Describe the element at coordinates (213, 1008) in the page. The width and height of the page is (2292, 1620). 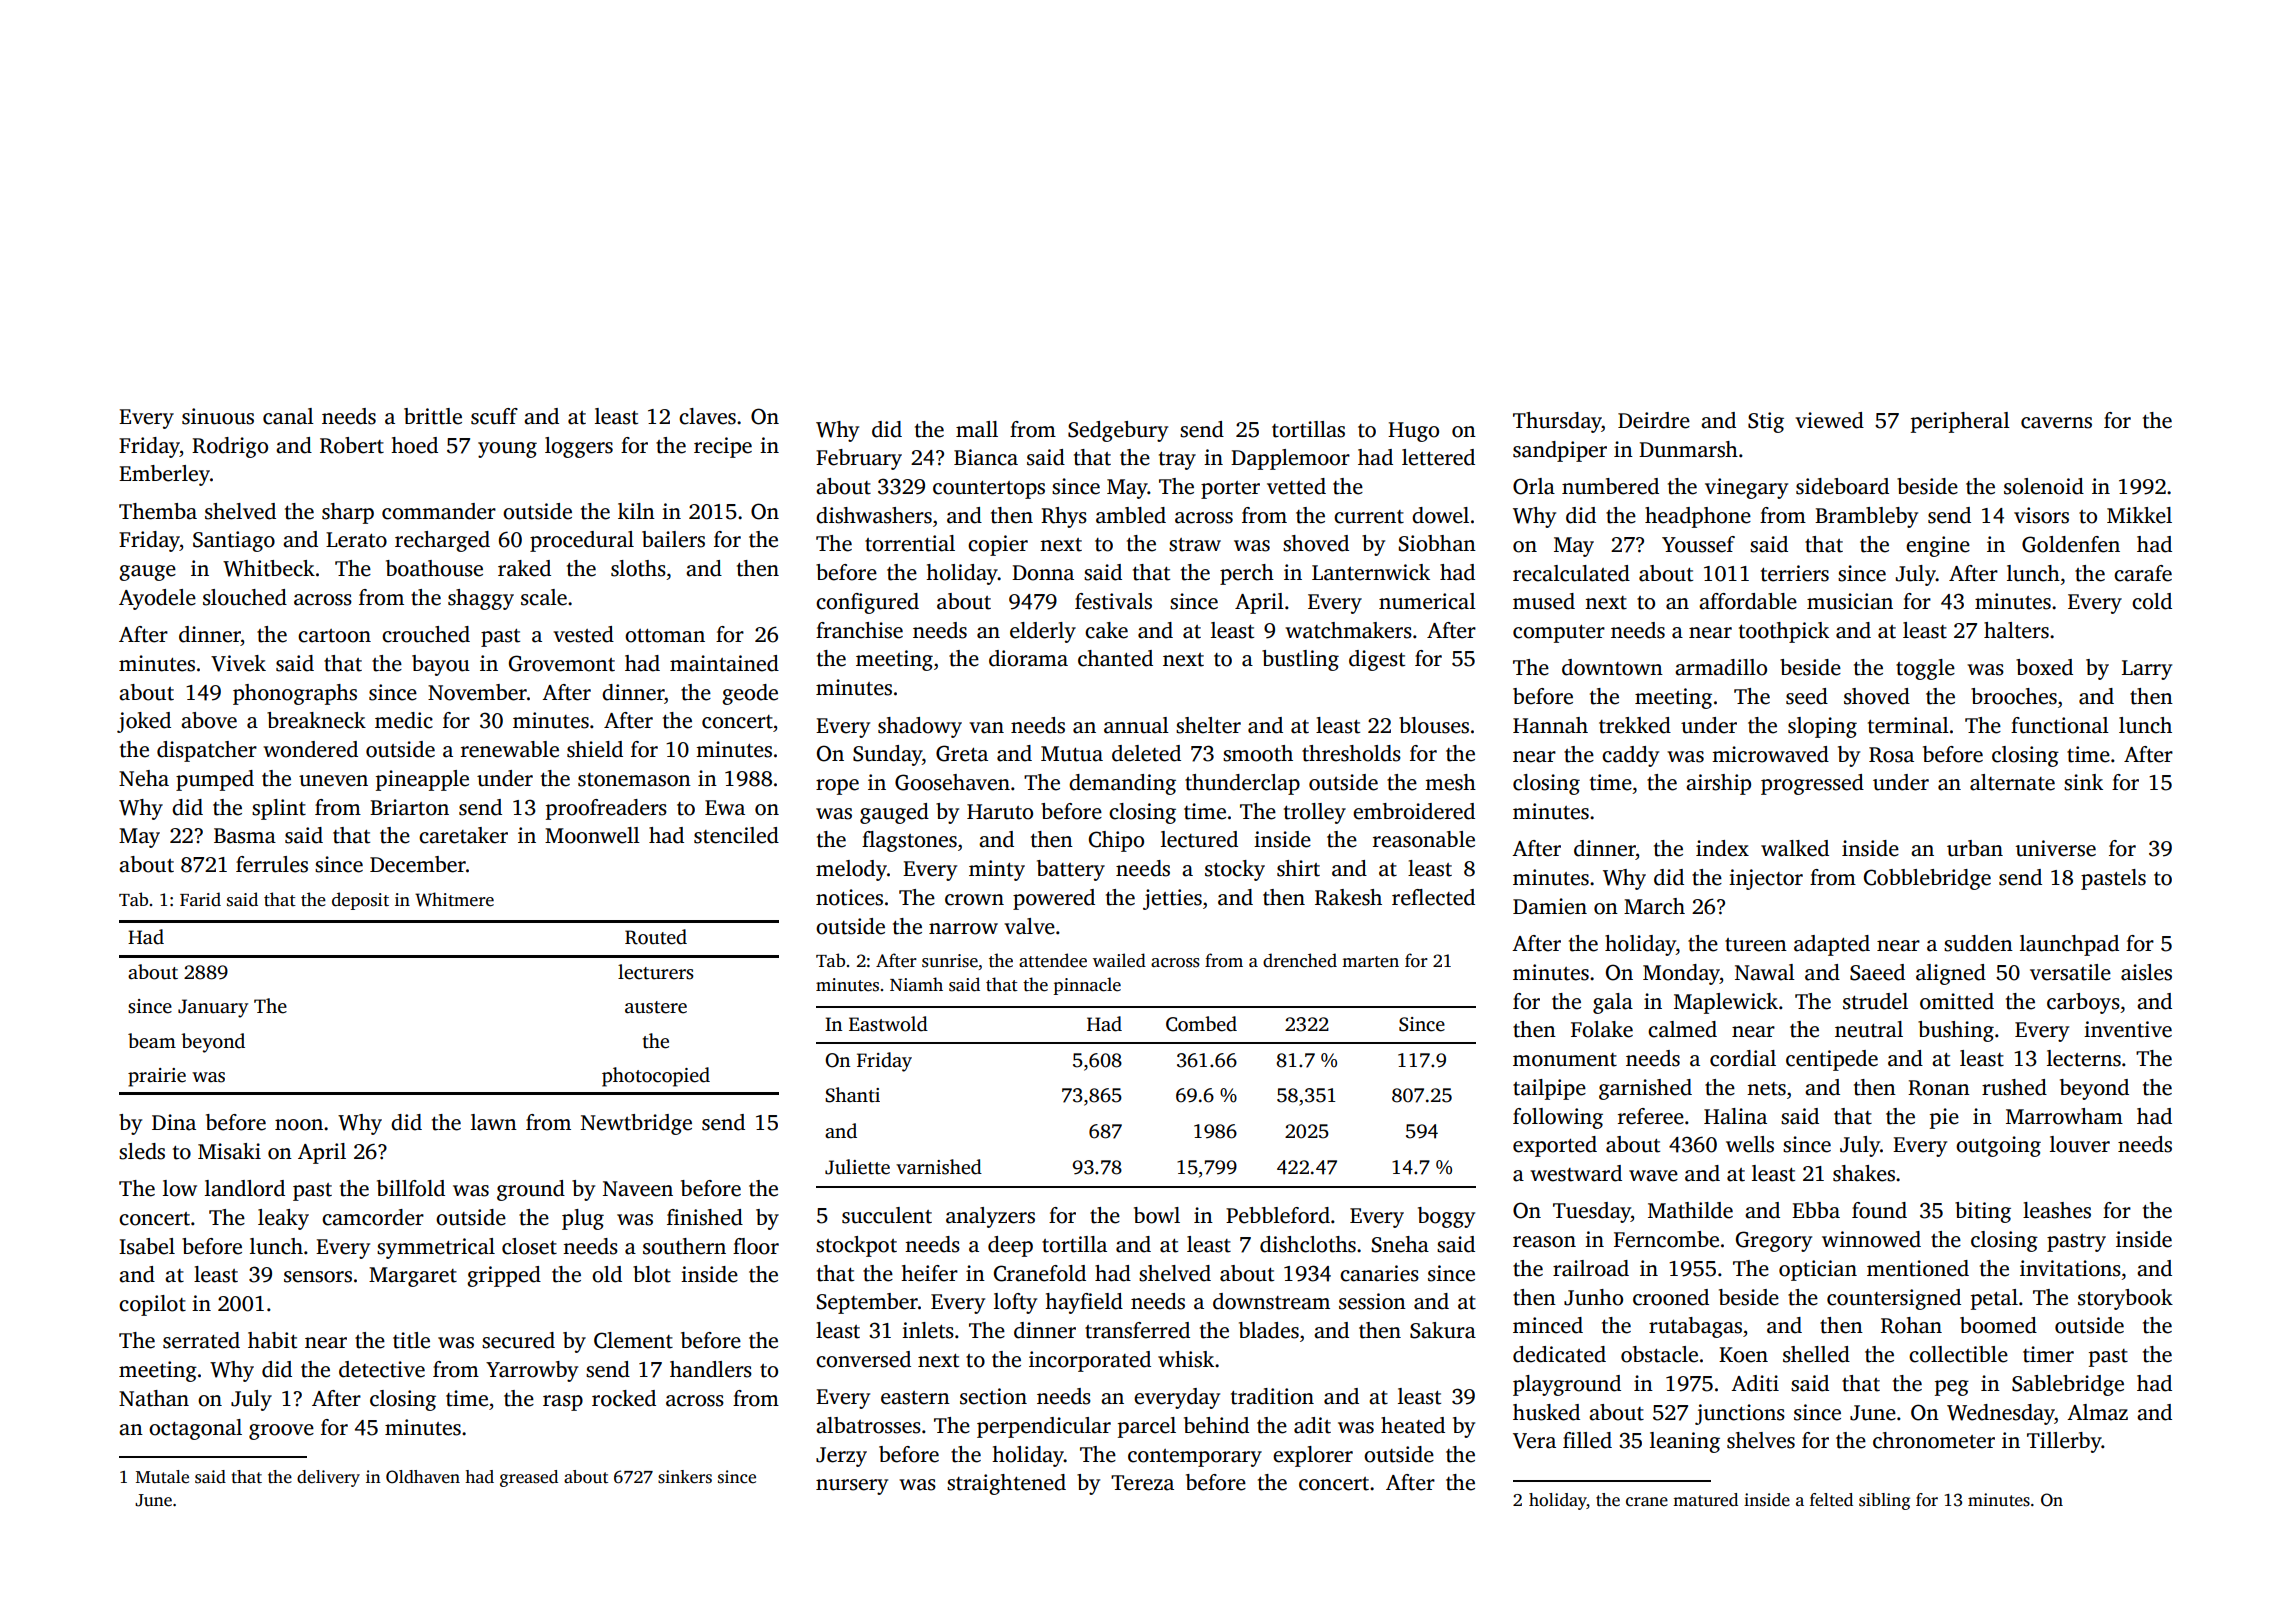
I see `January` at that location.
